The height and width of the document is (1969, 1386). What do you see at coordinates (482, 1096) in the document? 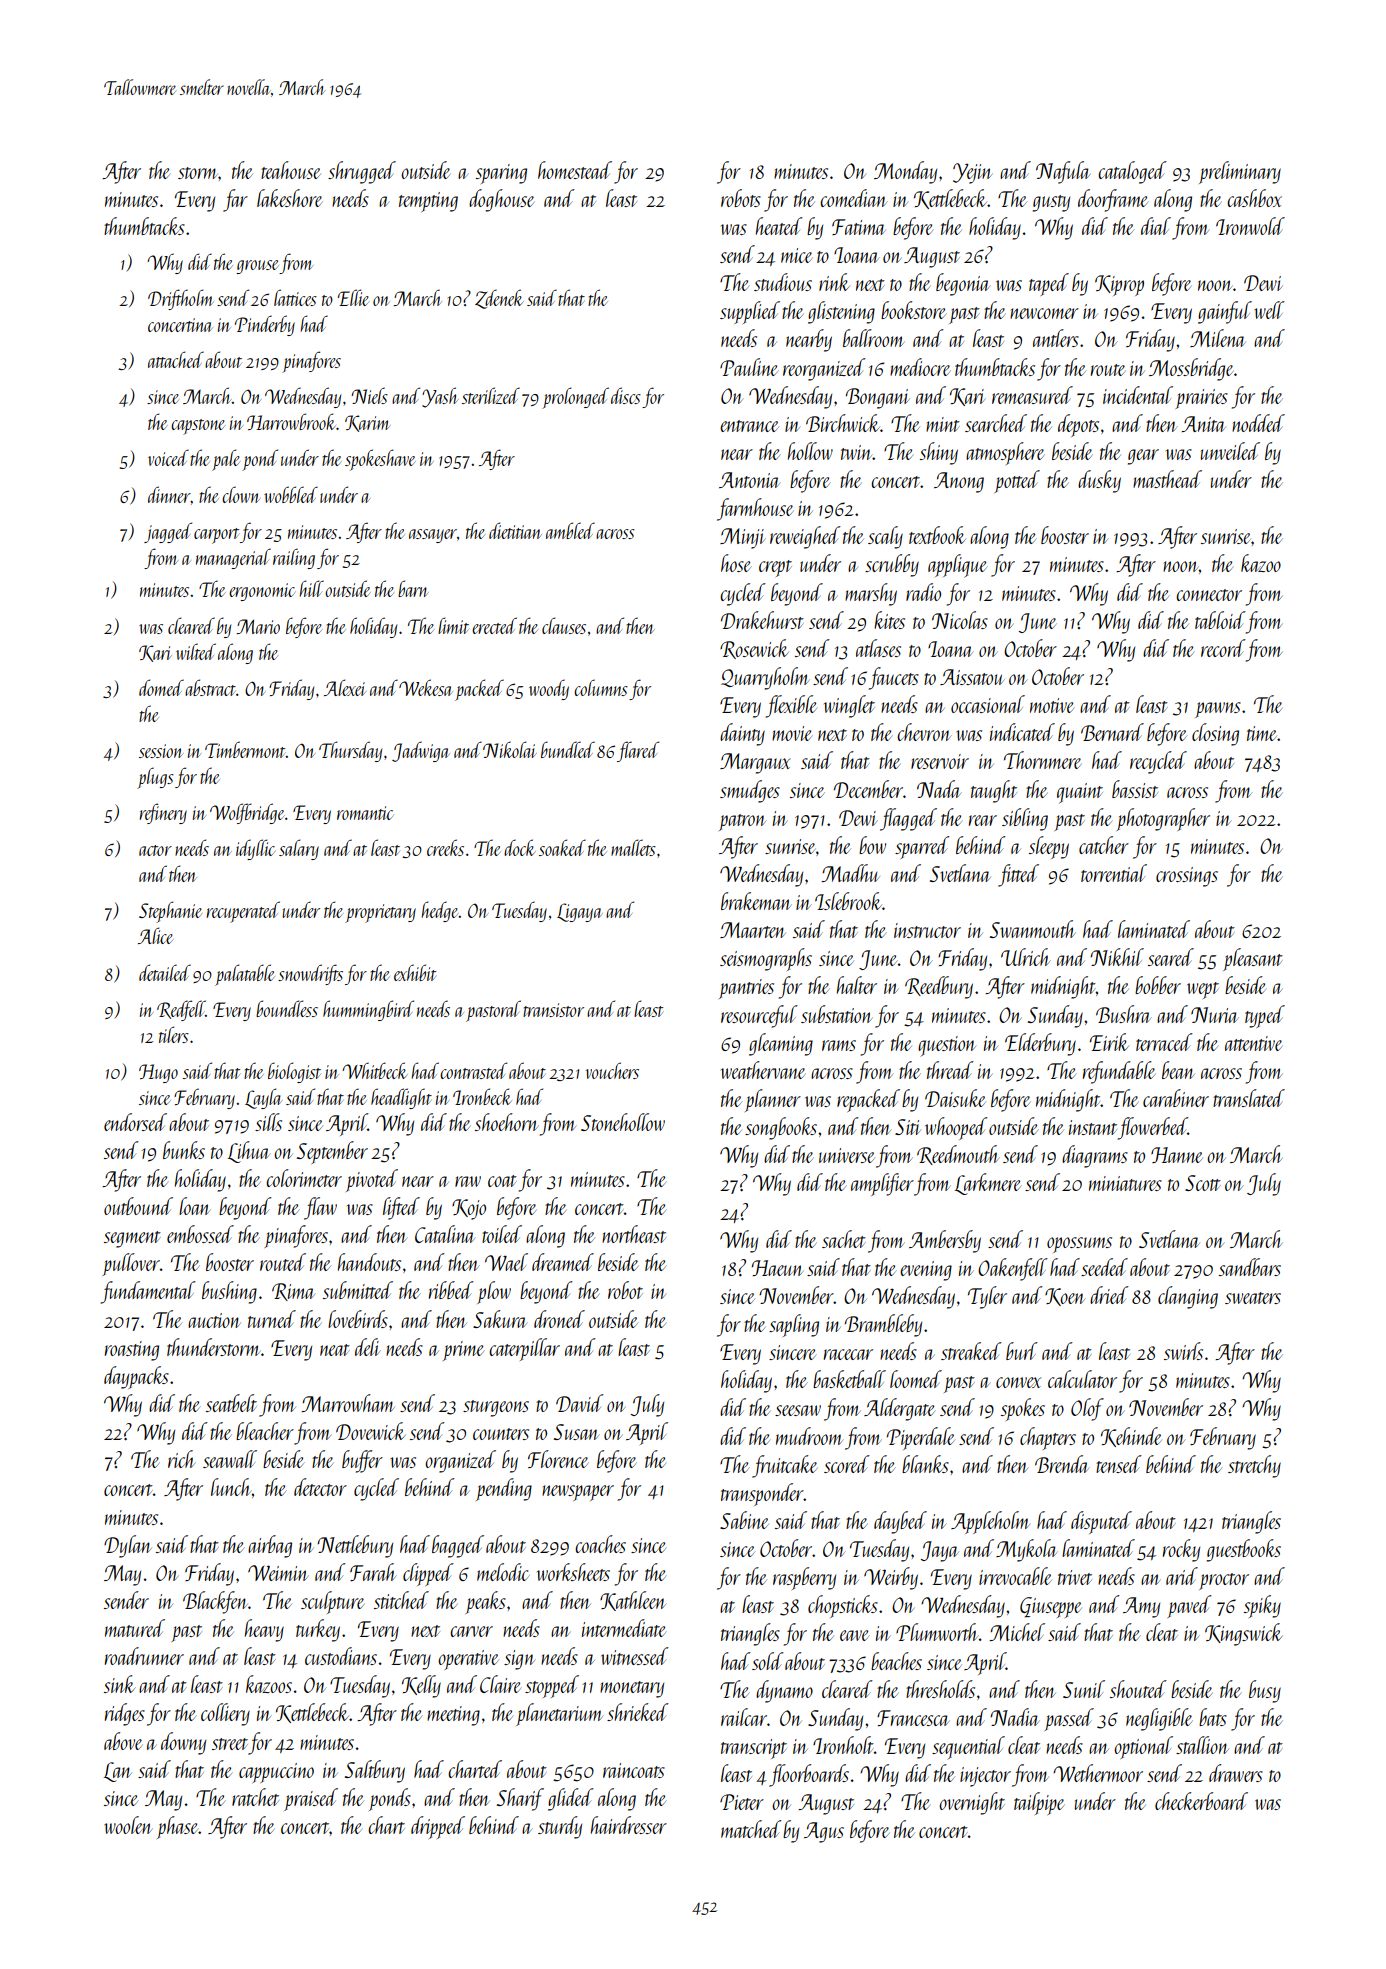
I see `Ironbeck` at bounding box center [482, 1096].
